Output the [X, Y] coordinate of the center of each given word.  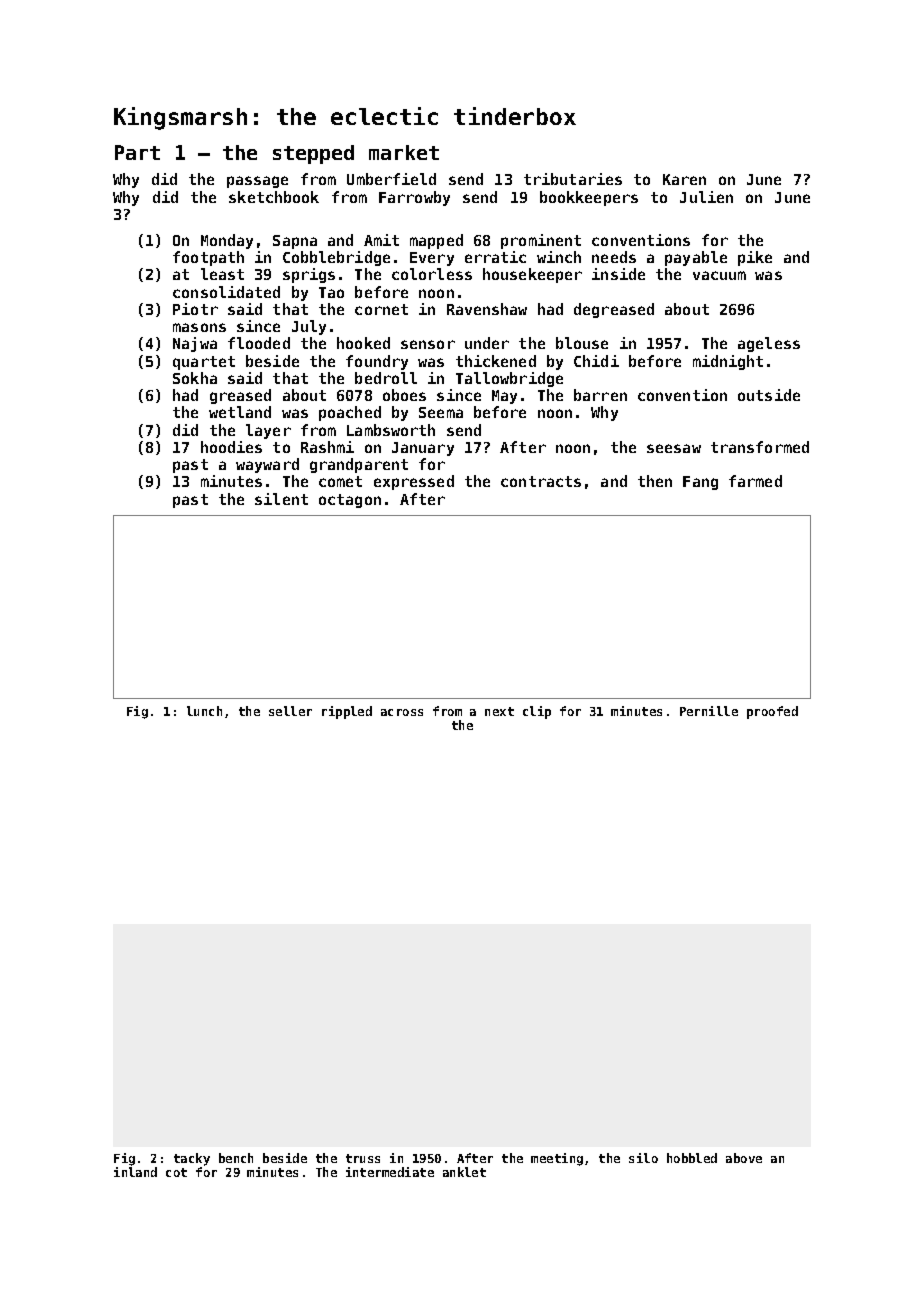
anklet [464, 1172]
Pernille [709, 711]
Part [137, 152]
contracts [541, 481]
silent [281, 499]
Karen [684, 179]
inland [135, 1172]
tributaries [573, 179]
